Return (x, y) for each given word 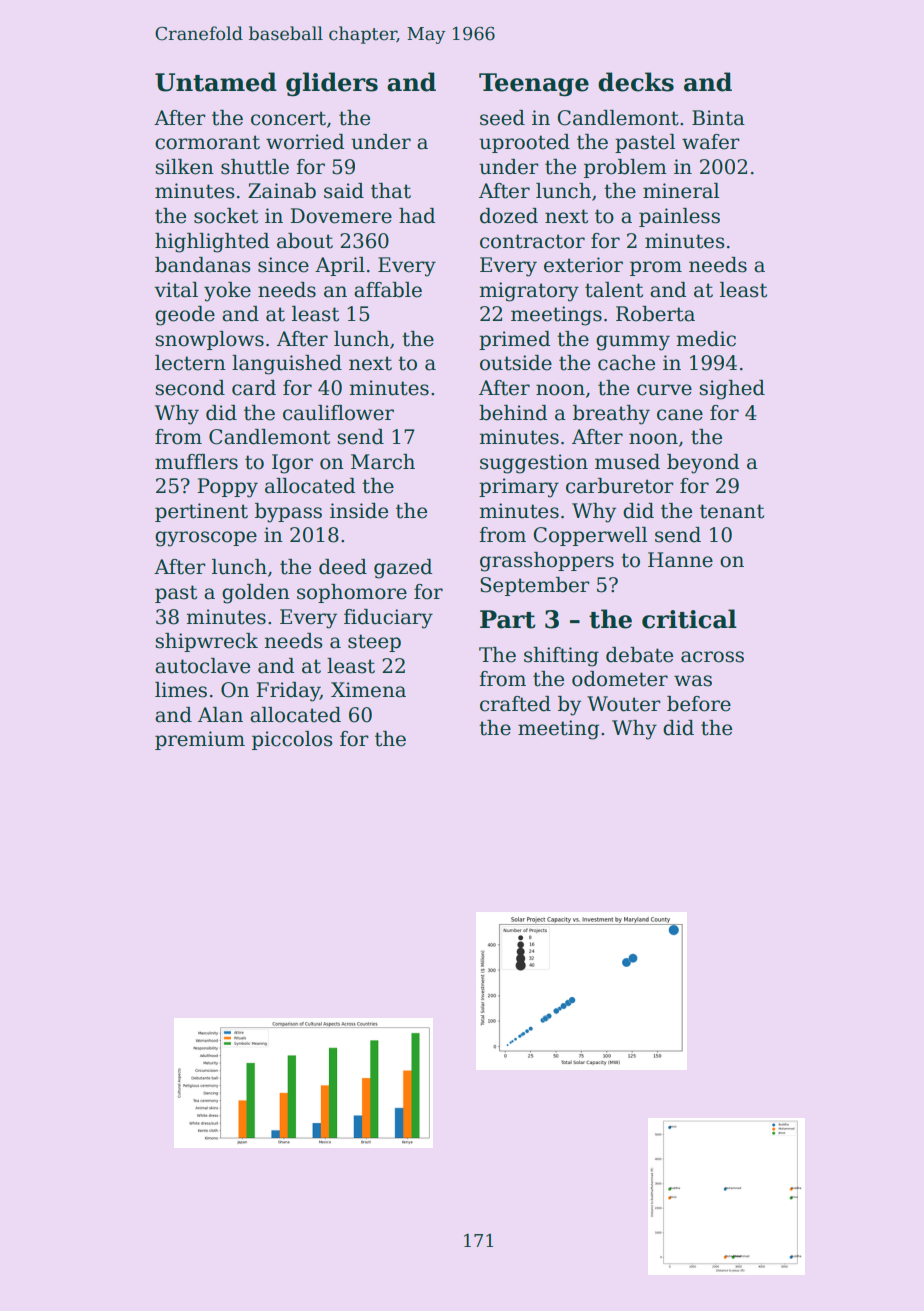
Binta (718, 118)
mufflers (196, 462)
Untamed (216, 82)
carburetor (620, 486)
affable (388, 290)
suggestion (534, 464)
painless (679, 217)
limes (181, 690)
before (699, 704)
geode (185, 316)
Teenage (534, 85)
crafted (515, 704)
